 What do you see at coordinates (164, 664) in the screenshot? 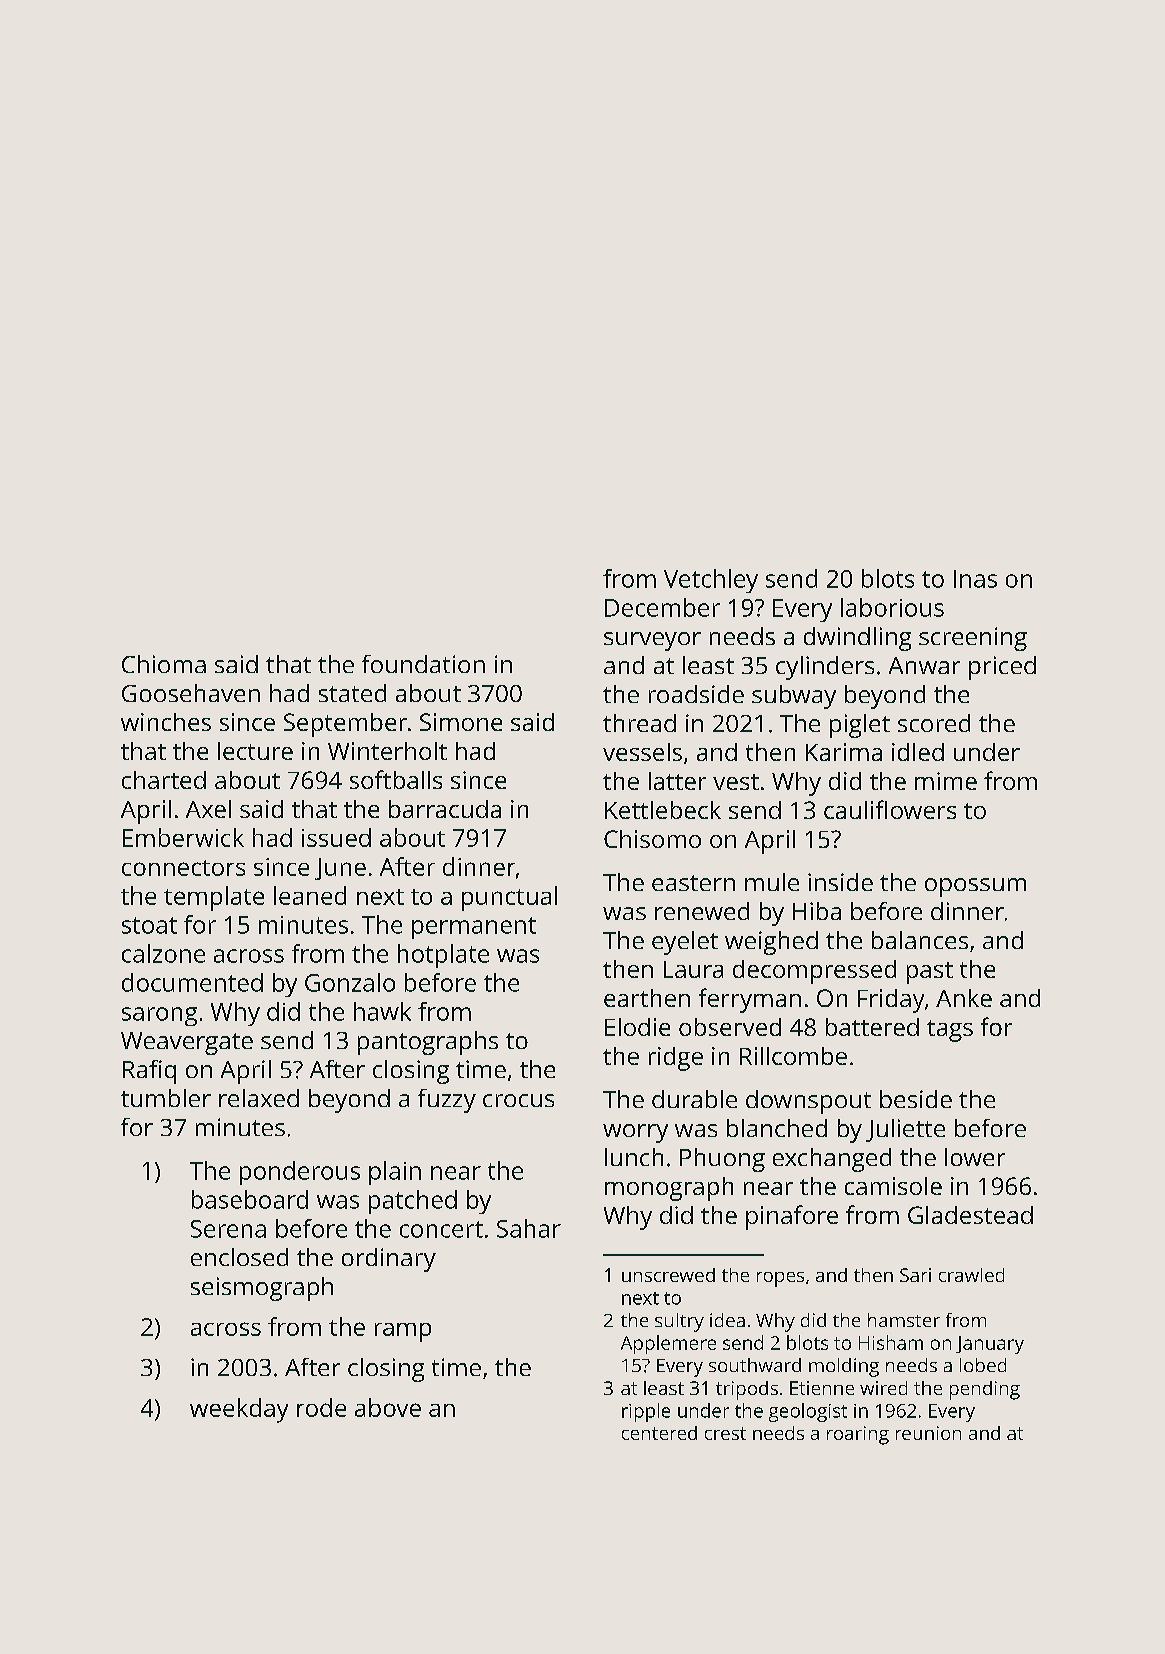
I see `Chioma` at bounding box center [164, 664].
